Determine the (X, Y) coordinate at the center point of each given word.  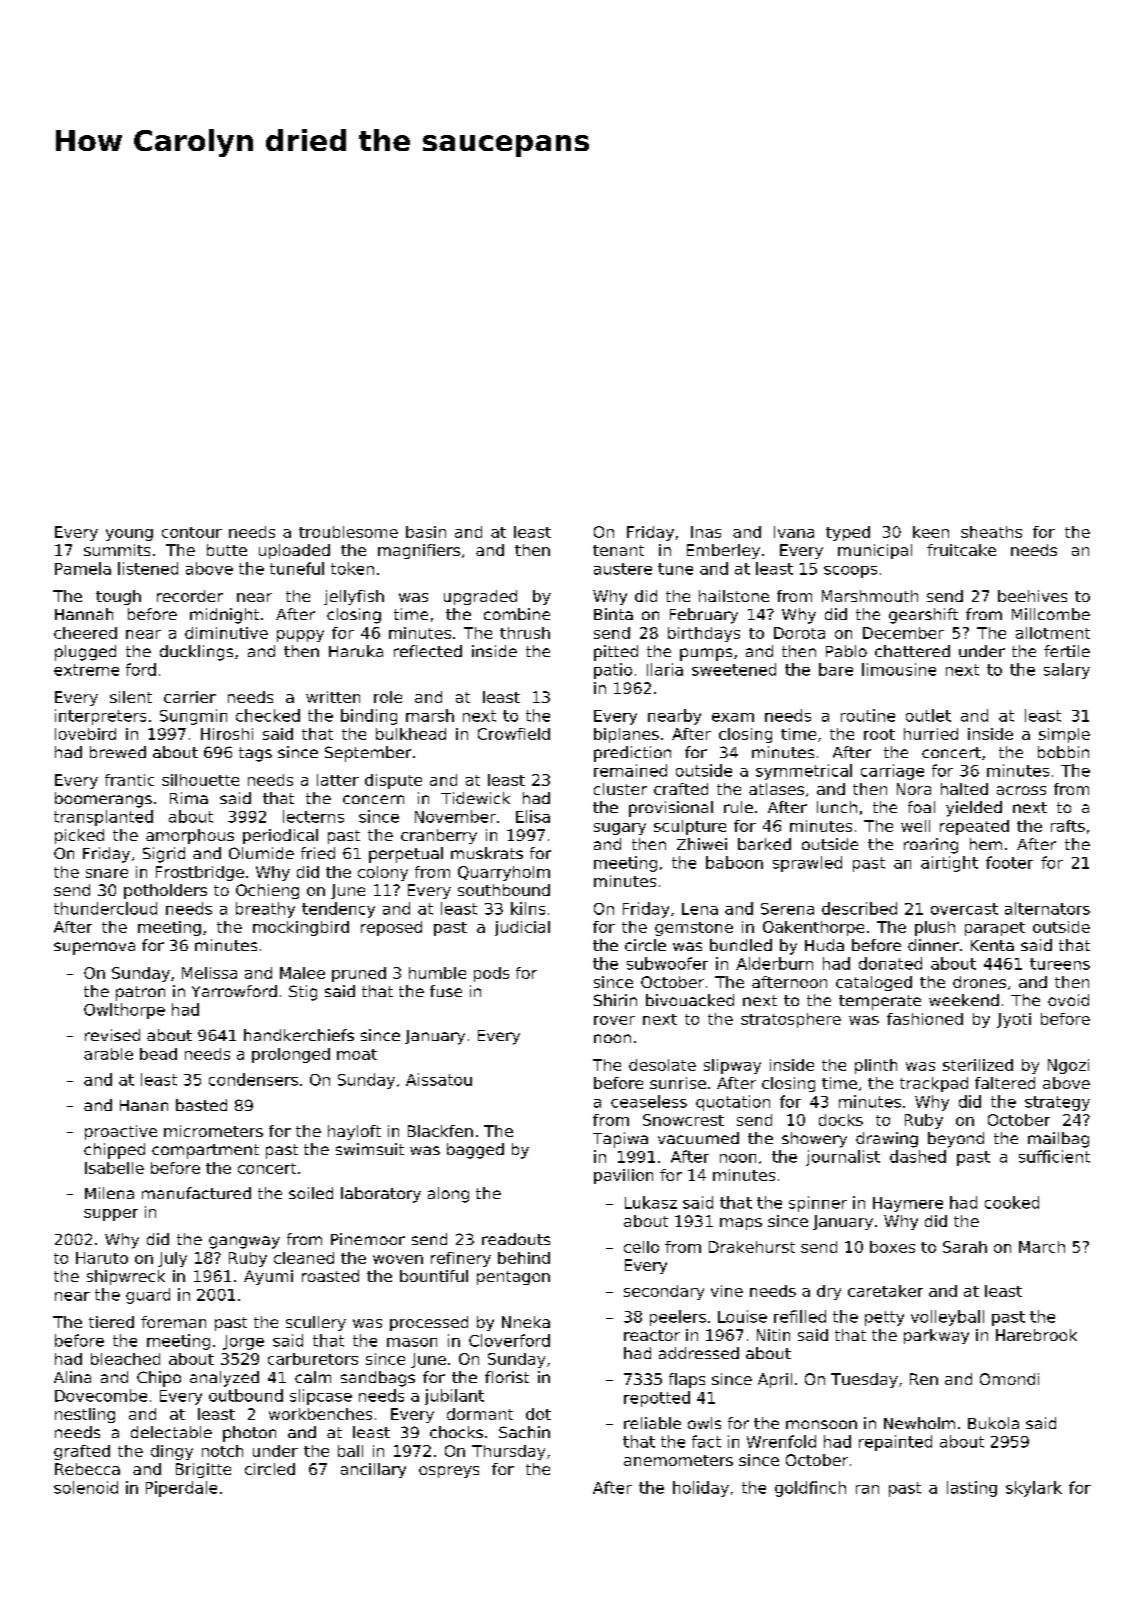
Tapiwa (620, 1140)
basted (201, 1105)
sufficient (1054, 1156)
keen (931, 532)
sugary (620, 829)
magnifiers (419, 551)
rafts (1068, 826)
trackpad (934, 1084)
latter (338, 780)
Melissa (209, 973)
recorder (190, 596)
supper (111, 1215)
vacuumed (698, 1138)
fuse (446, 991)
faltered (1005, 1083)
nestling (85, 1415)
